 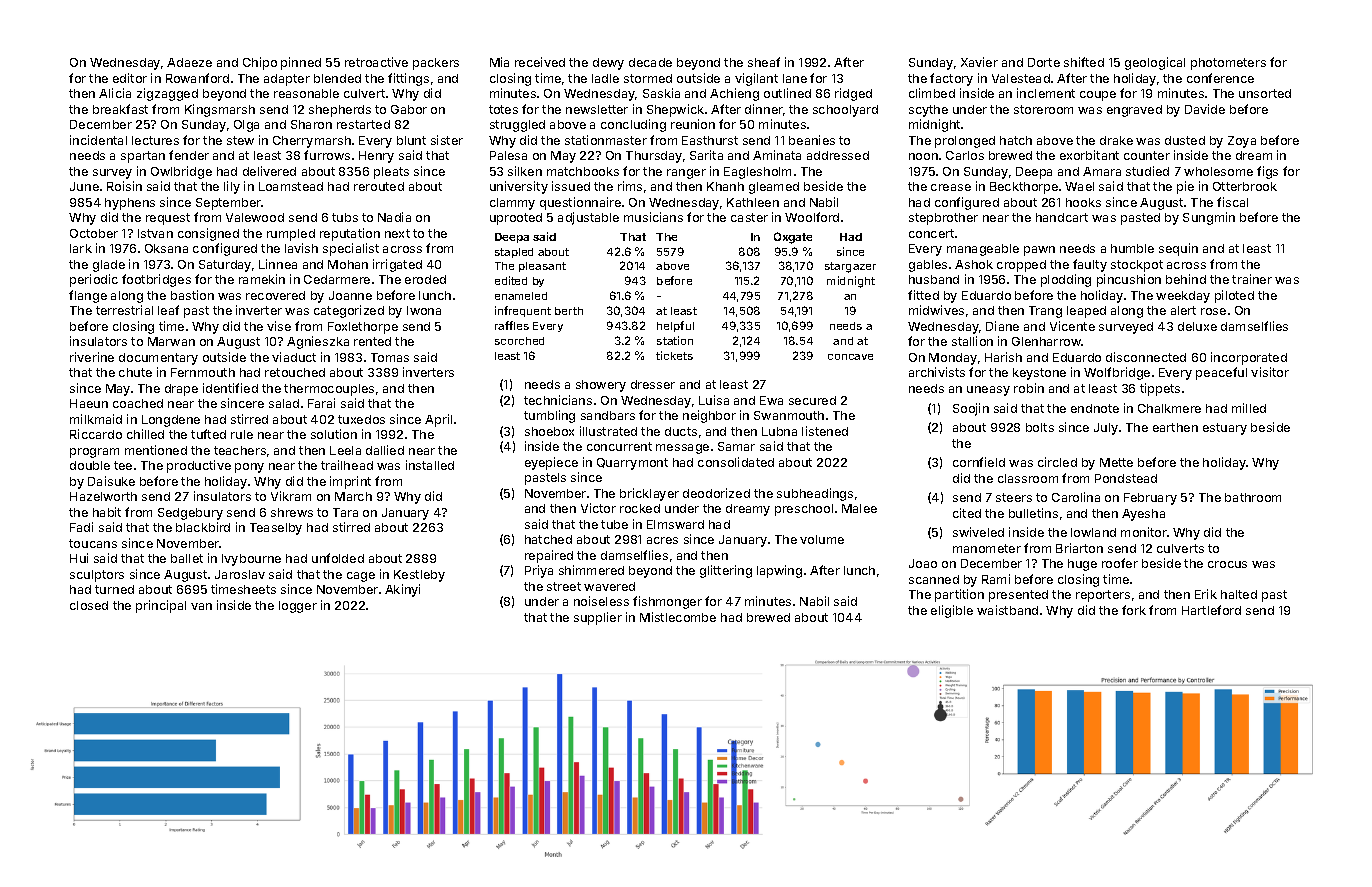 What do you see at coordinates (171, 341) in the page?
I see `Marwan` at bounding box center [171, 341].
